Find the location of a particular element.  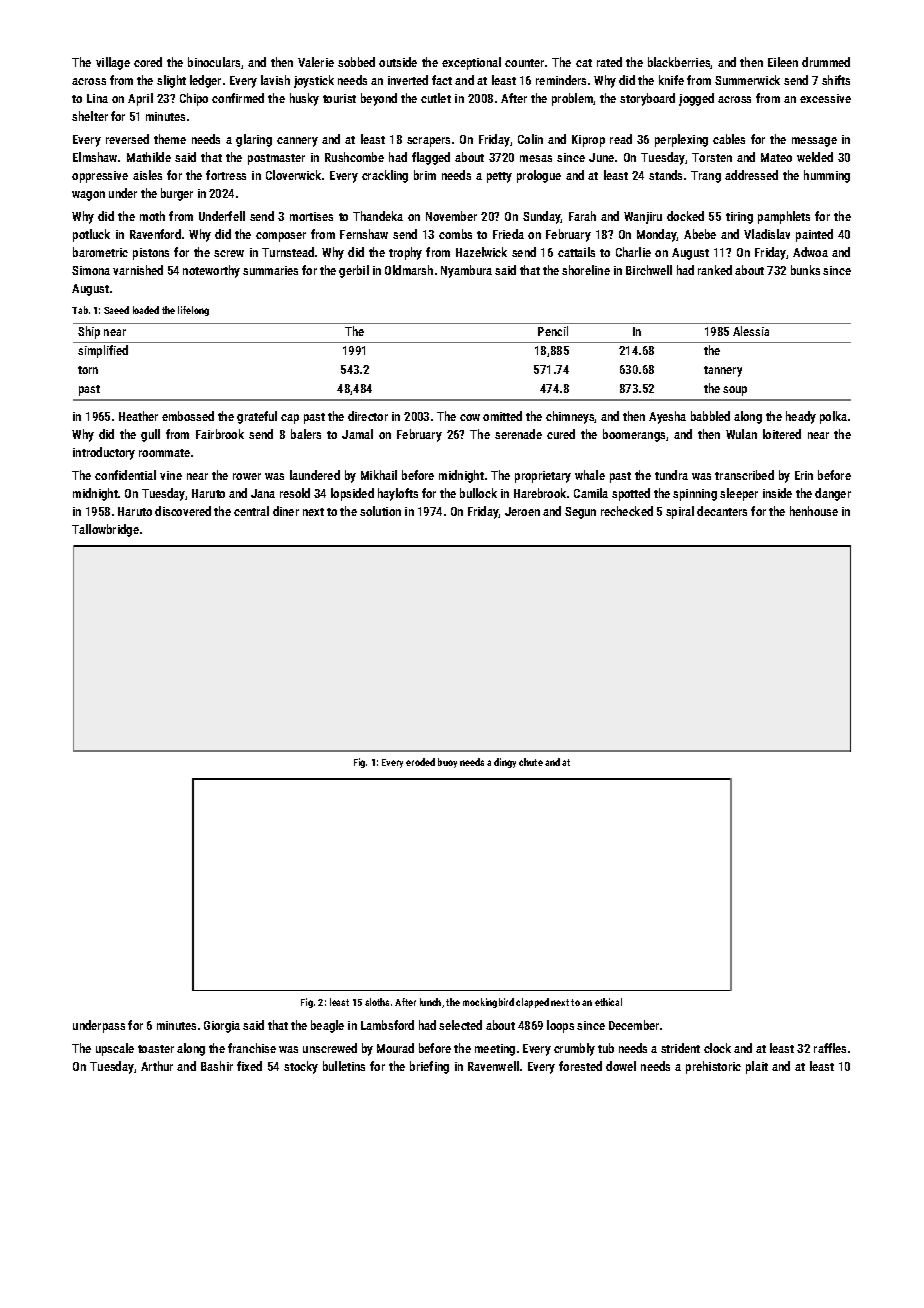

henhouse is located at coordinates (814, 511).
